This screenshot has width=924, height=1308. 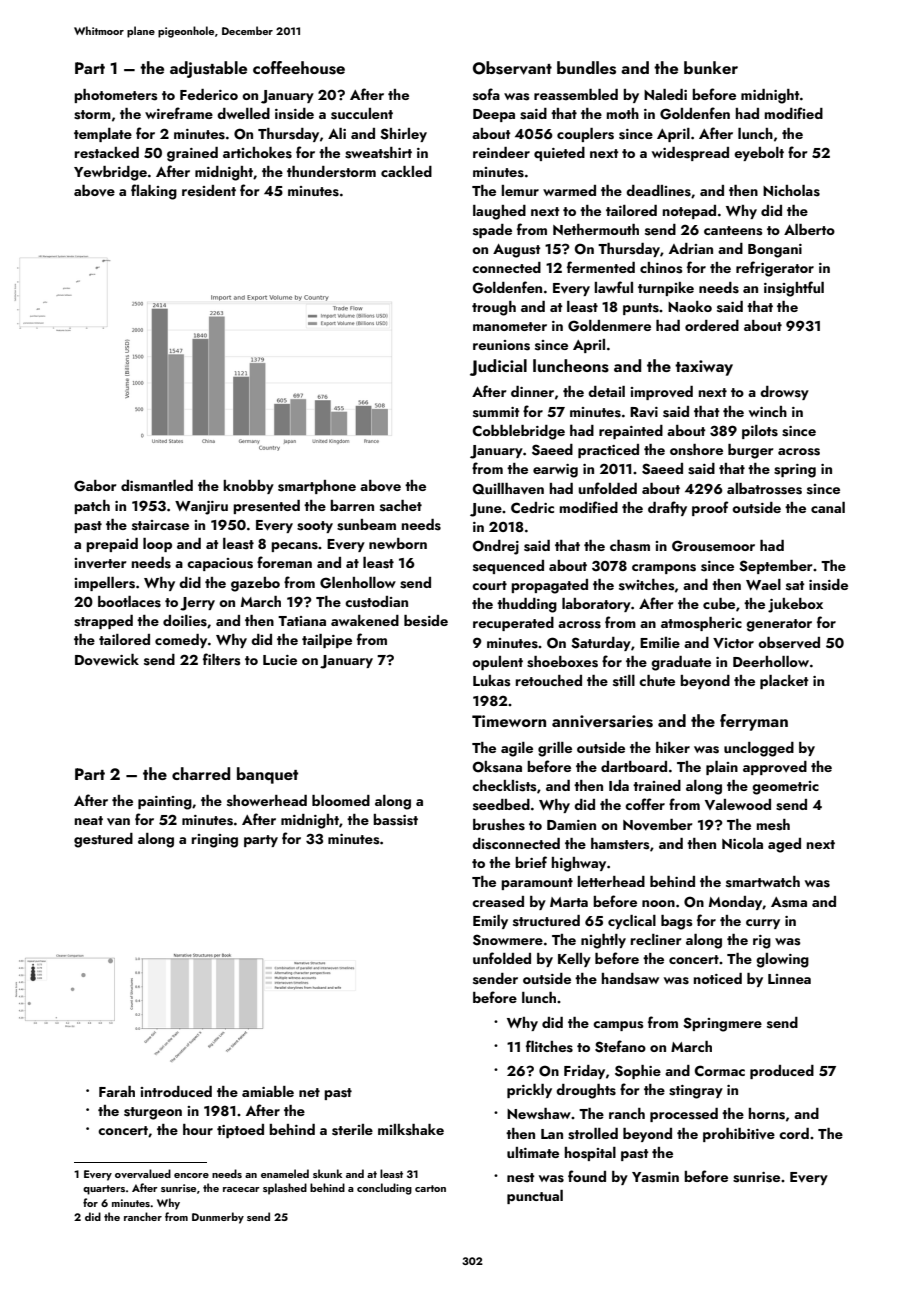 What do you see at coordinates (181, 641) in the screenshot?
I see `comedy` at bounding box center [181, 641].
